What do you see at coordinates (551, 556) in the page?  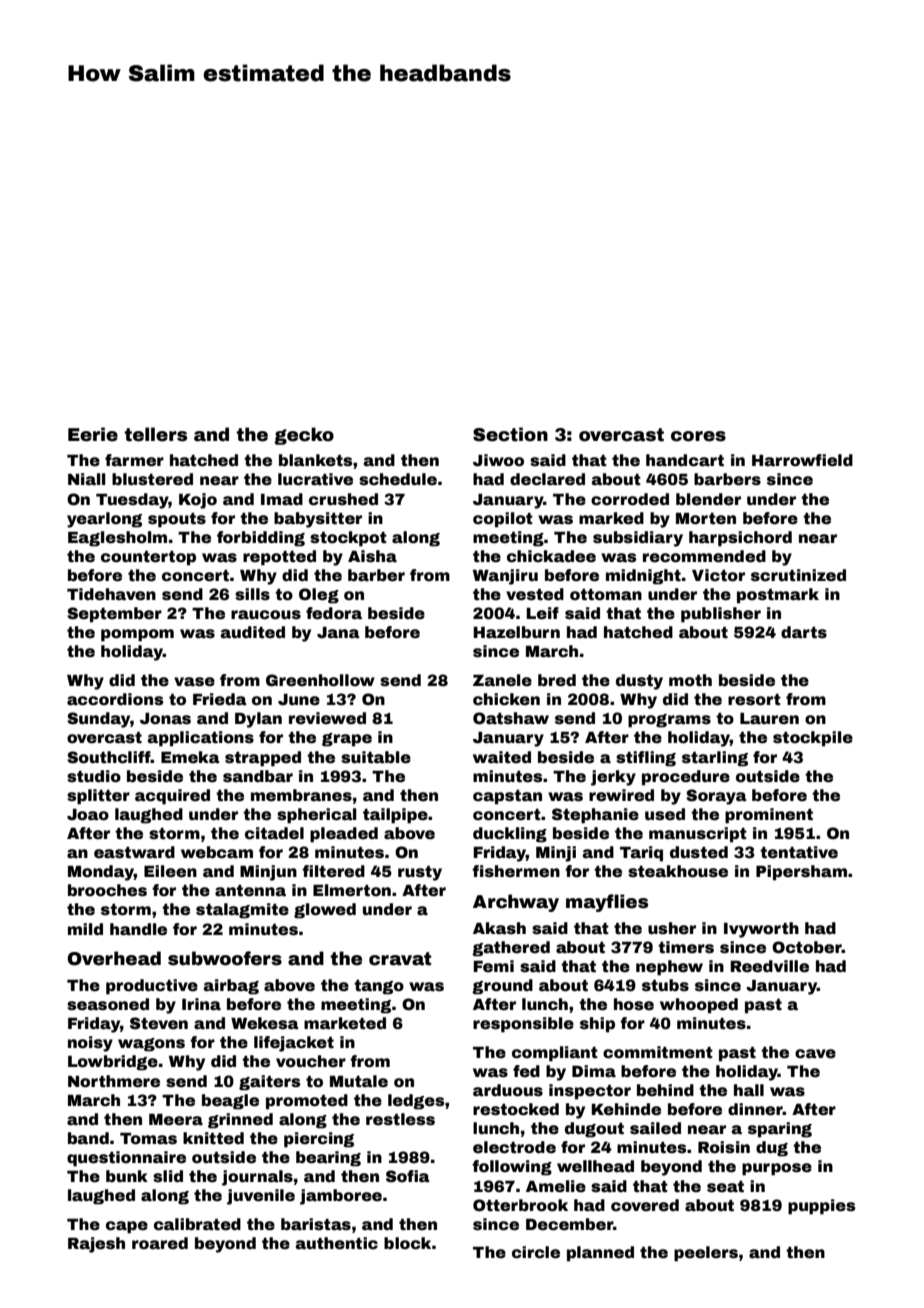 I see `chickadee` at bounding box center [551, 556].
